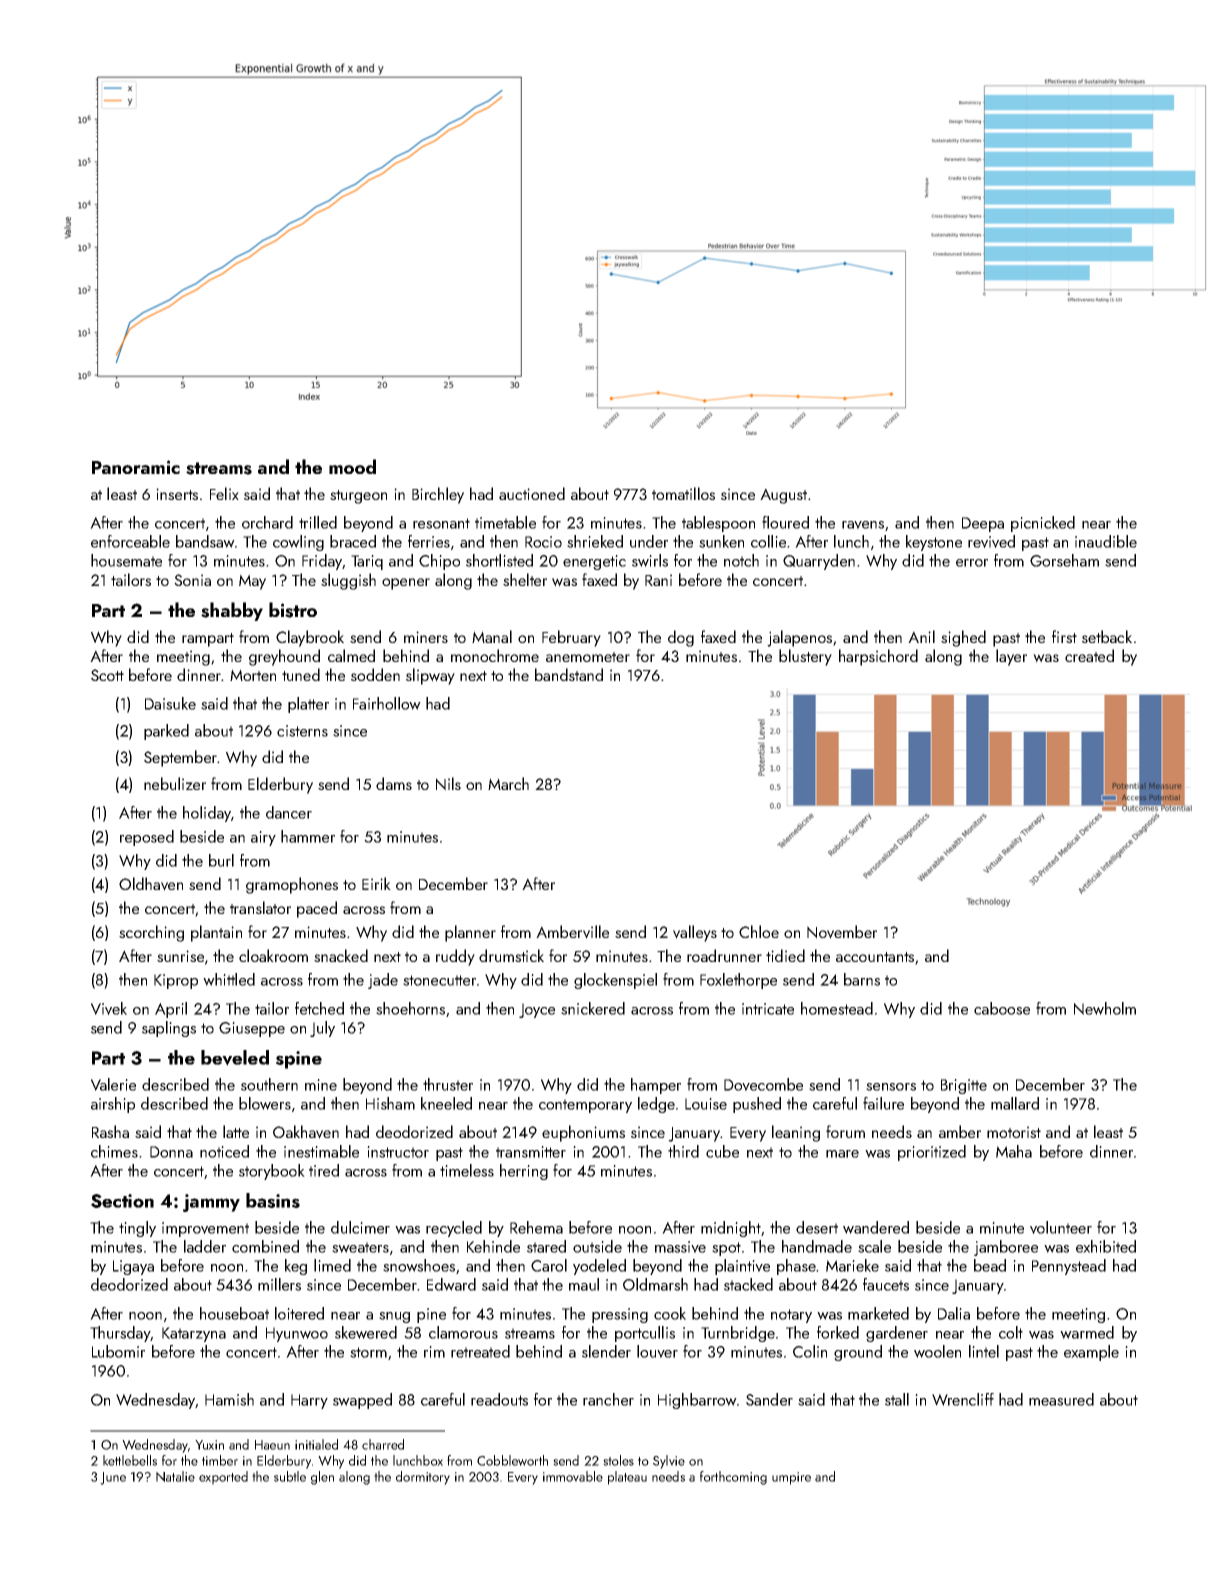  What do you see at coordinates (1002, 1008) in the screenshot?
I see `caboose` at bounding box center [1002, 1008].
